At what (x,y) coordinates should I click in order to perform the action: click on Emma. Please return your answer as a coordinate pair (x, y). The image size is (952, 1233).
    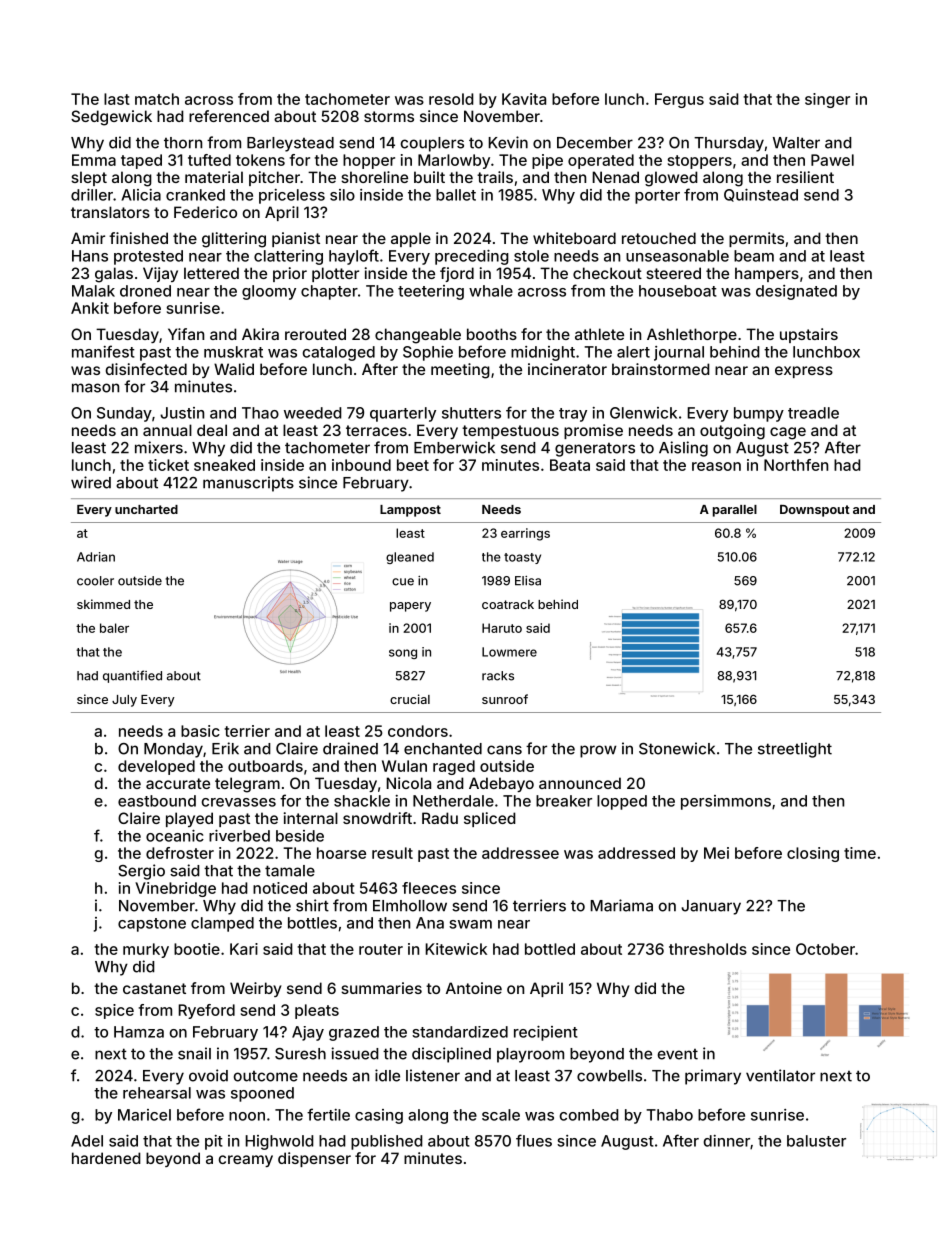
    Looking at the image, I should click on (94, 160).
